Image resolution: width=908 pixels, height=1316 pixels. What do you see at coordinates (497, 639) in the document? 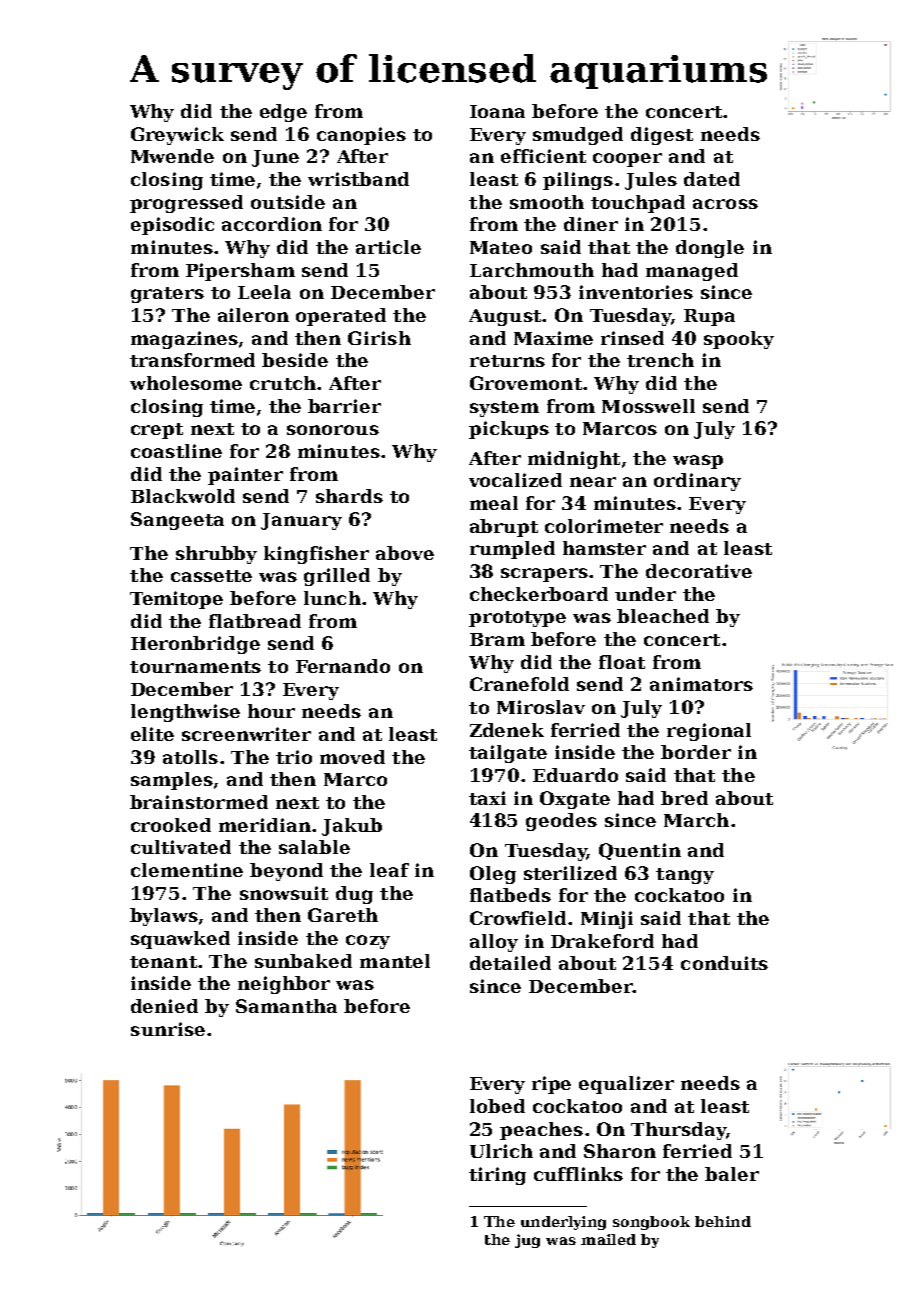
I see `Bram` at bounding box center [497, 639].
